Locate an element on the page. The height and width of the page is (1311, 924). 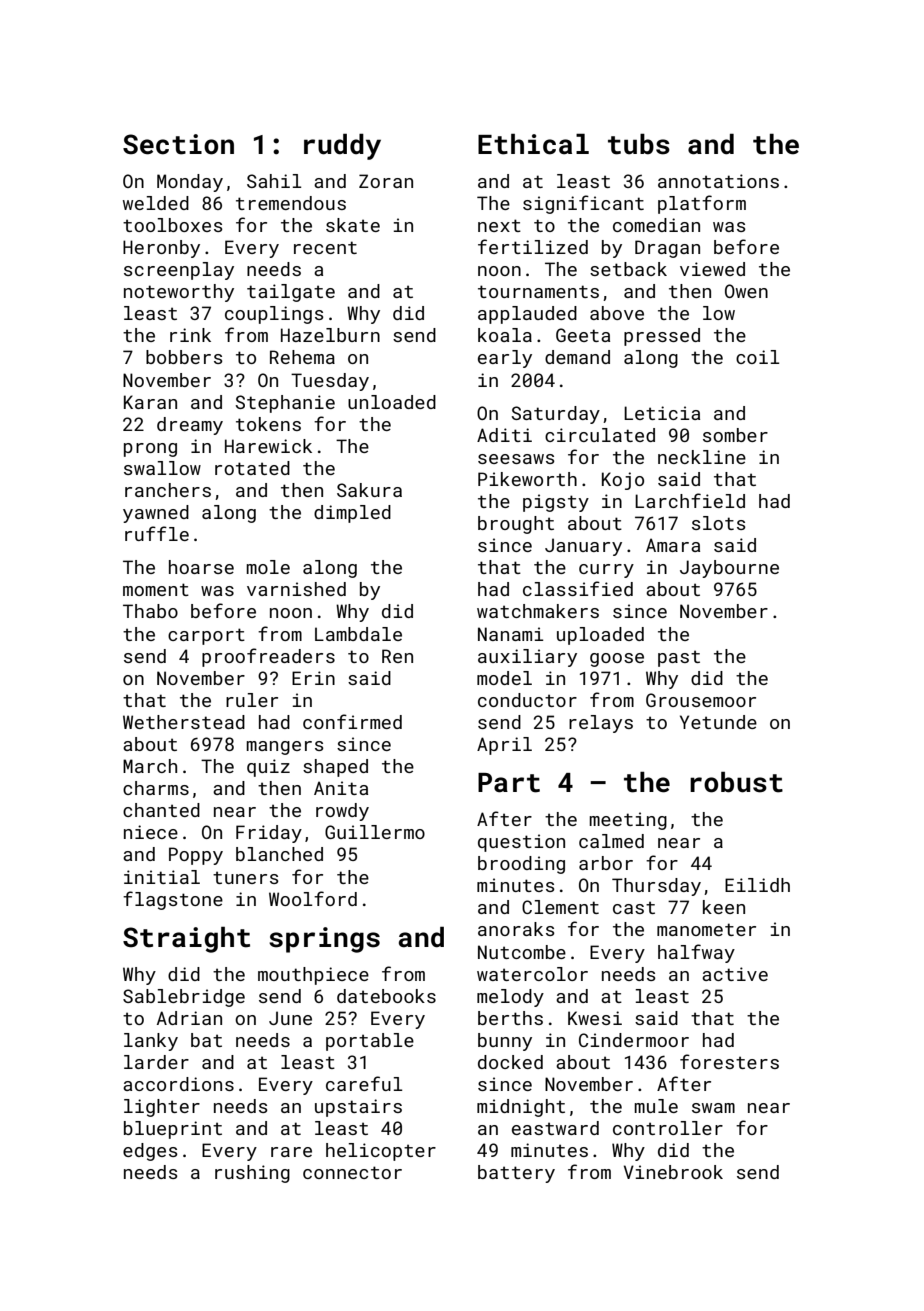
tremendous is located at coordinates (291, 203).
